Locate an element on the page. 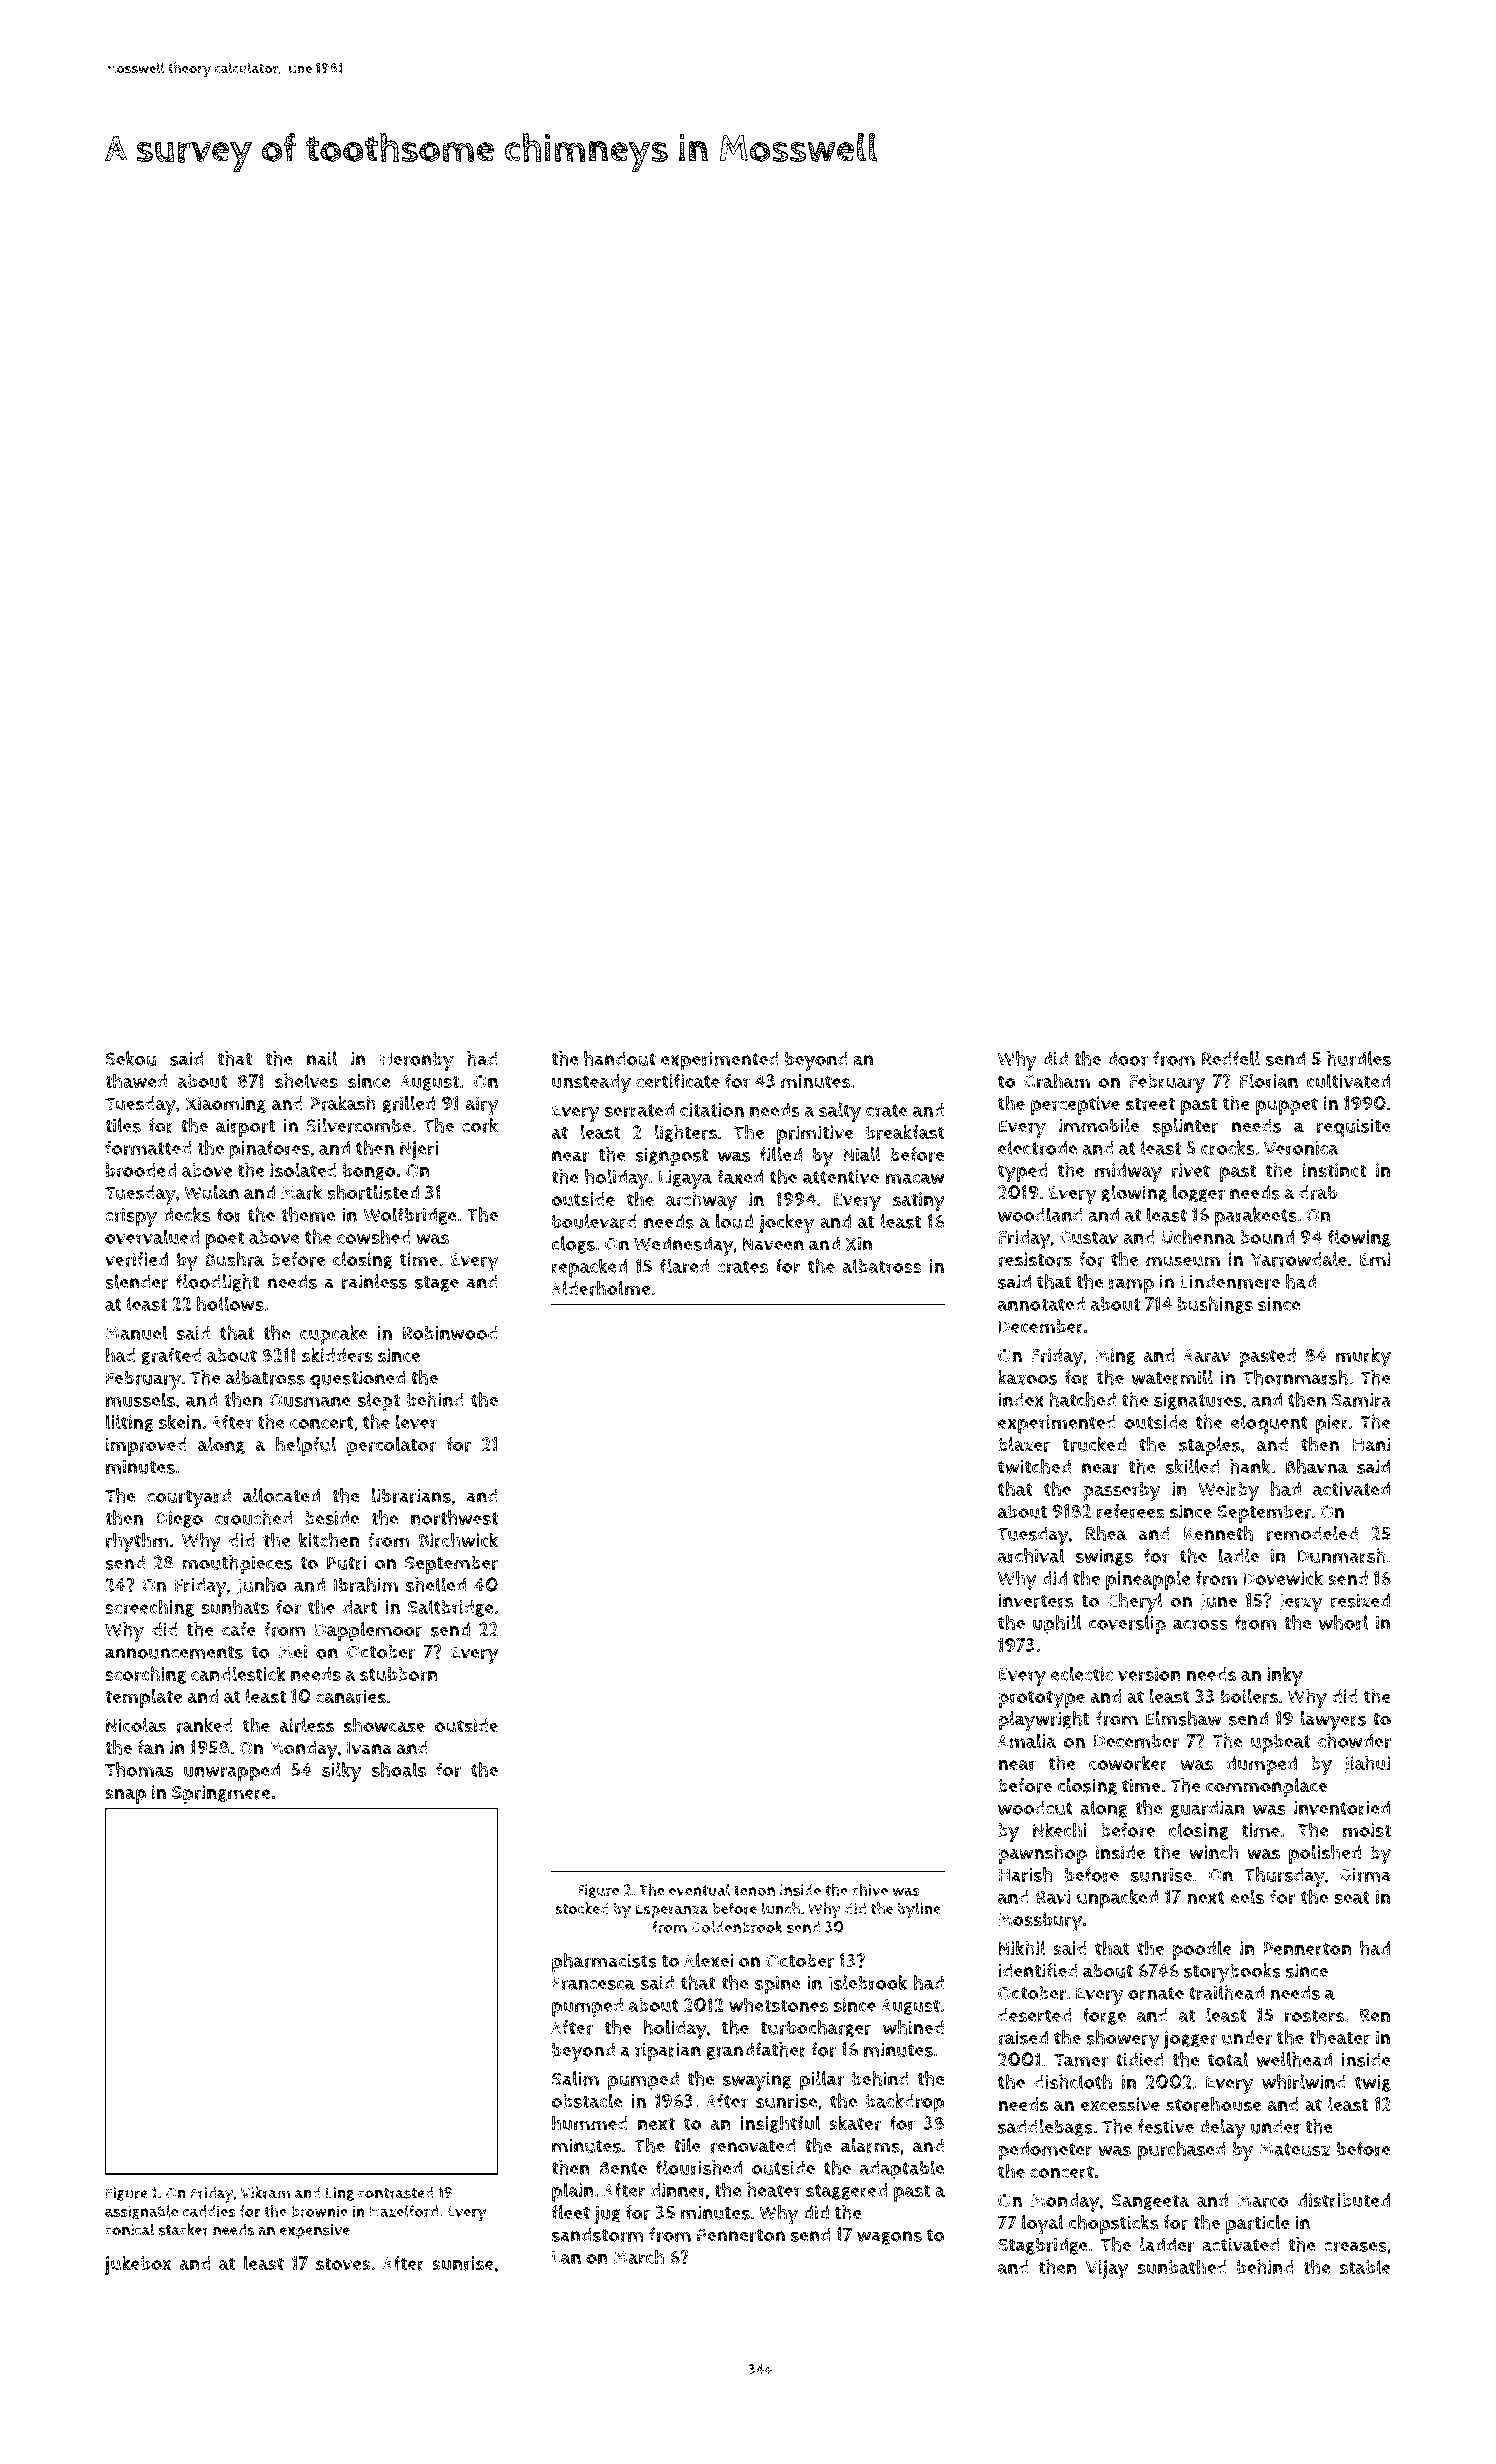  immobile is located at coordinates (1099, 1125).
